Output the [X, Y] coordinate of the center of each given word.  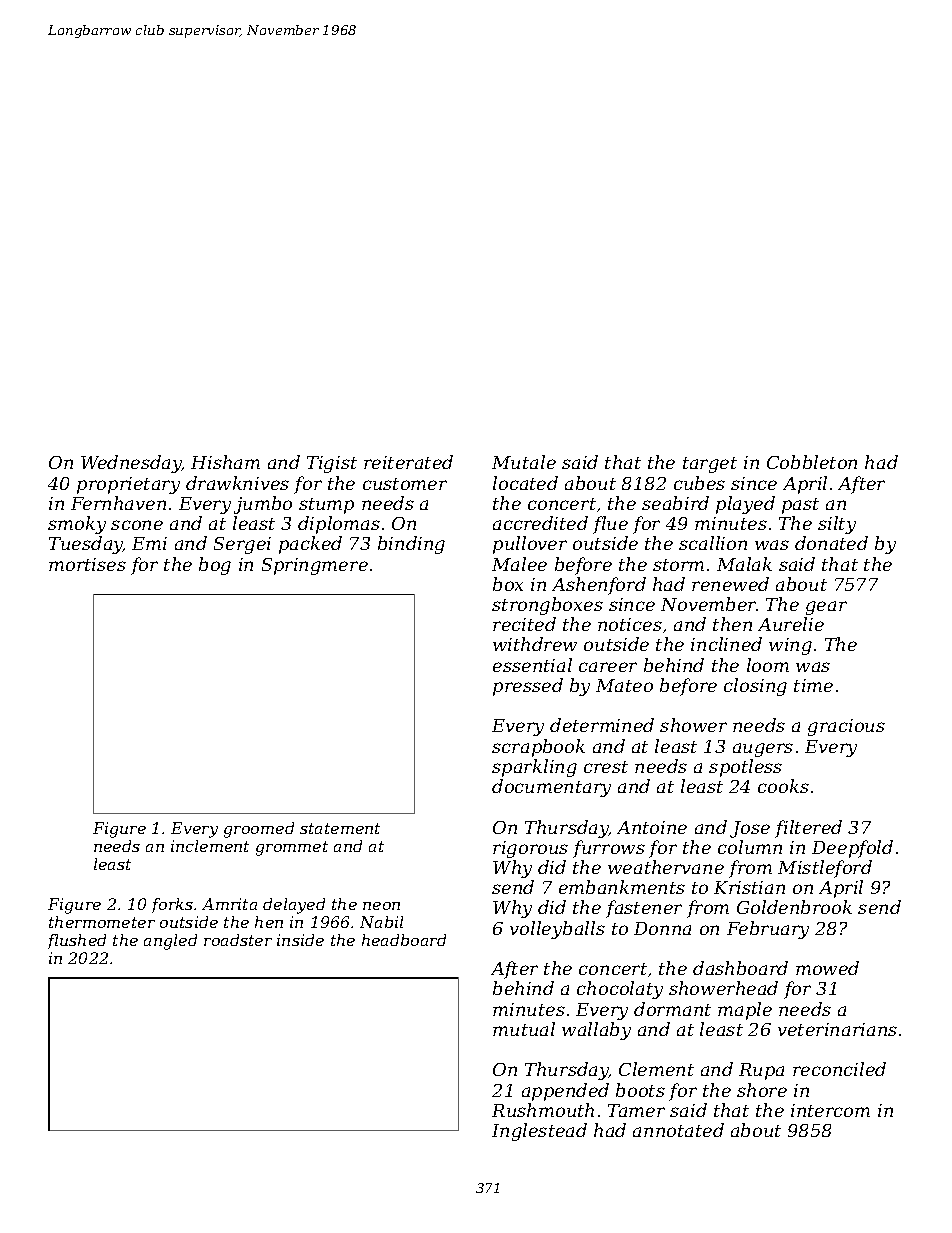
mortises [87, 564]
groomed [259, 830]
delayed [294, 906]
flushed [77, 941]
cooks [783, 786]
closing [755, 687]
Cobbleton [812, 462]
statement [340, 828]
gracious [846, 727]
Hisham [225, 462]
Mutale [524, 462]
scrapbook [538, 748]
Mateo [624, 685]
